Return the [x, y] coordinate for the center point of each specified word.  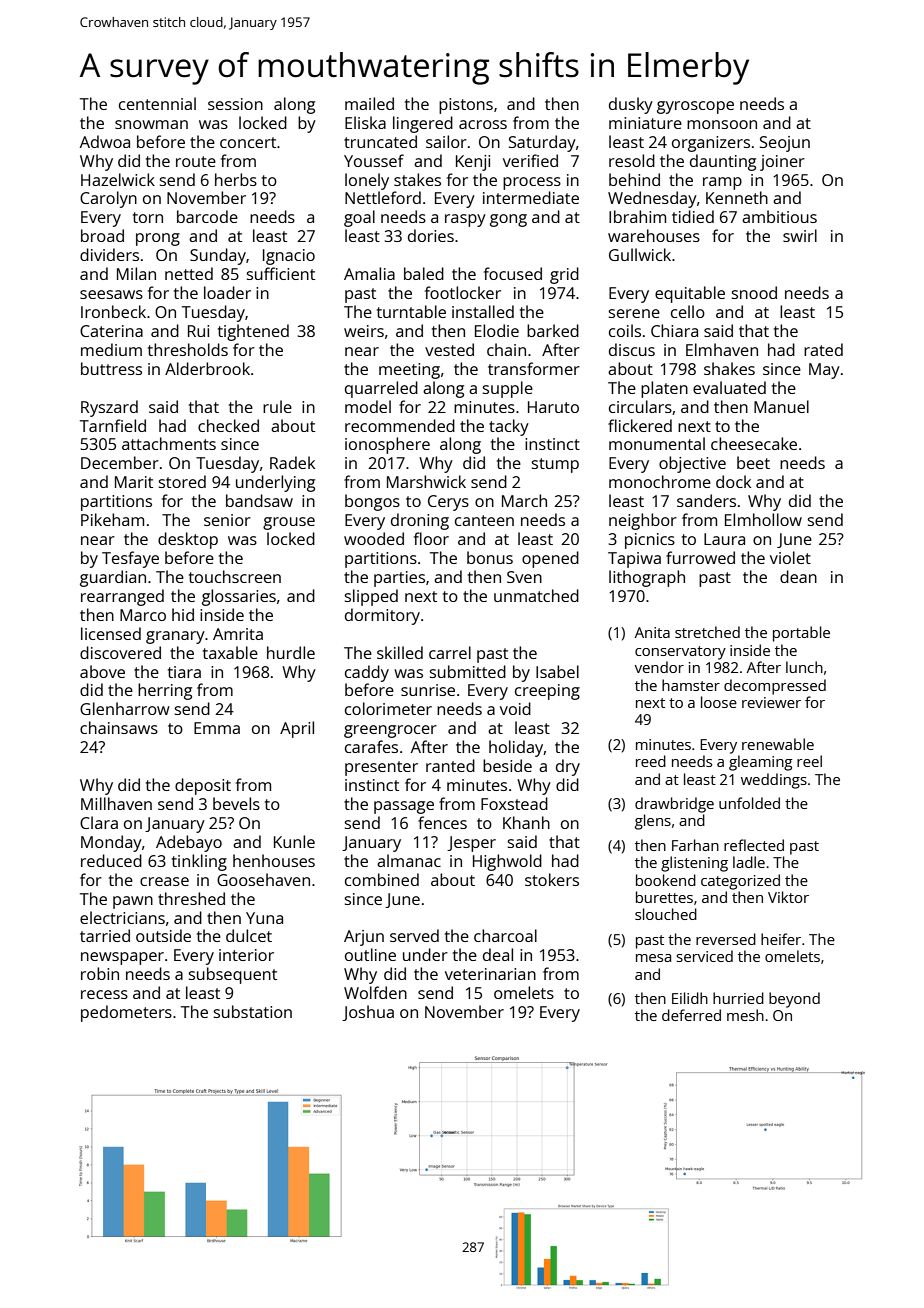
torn [148, 217]
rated [823, 349]
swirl [800, 235]
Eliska [365, 122]
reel [809, 761]
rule [277, 406]
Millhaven [116, 803]
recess [104, 994]
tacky [509, 427]
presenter [381, 768]
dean [798, 576]
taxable [230, 652]
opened [550, 559]
